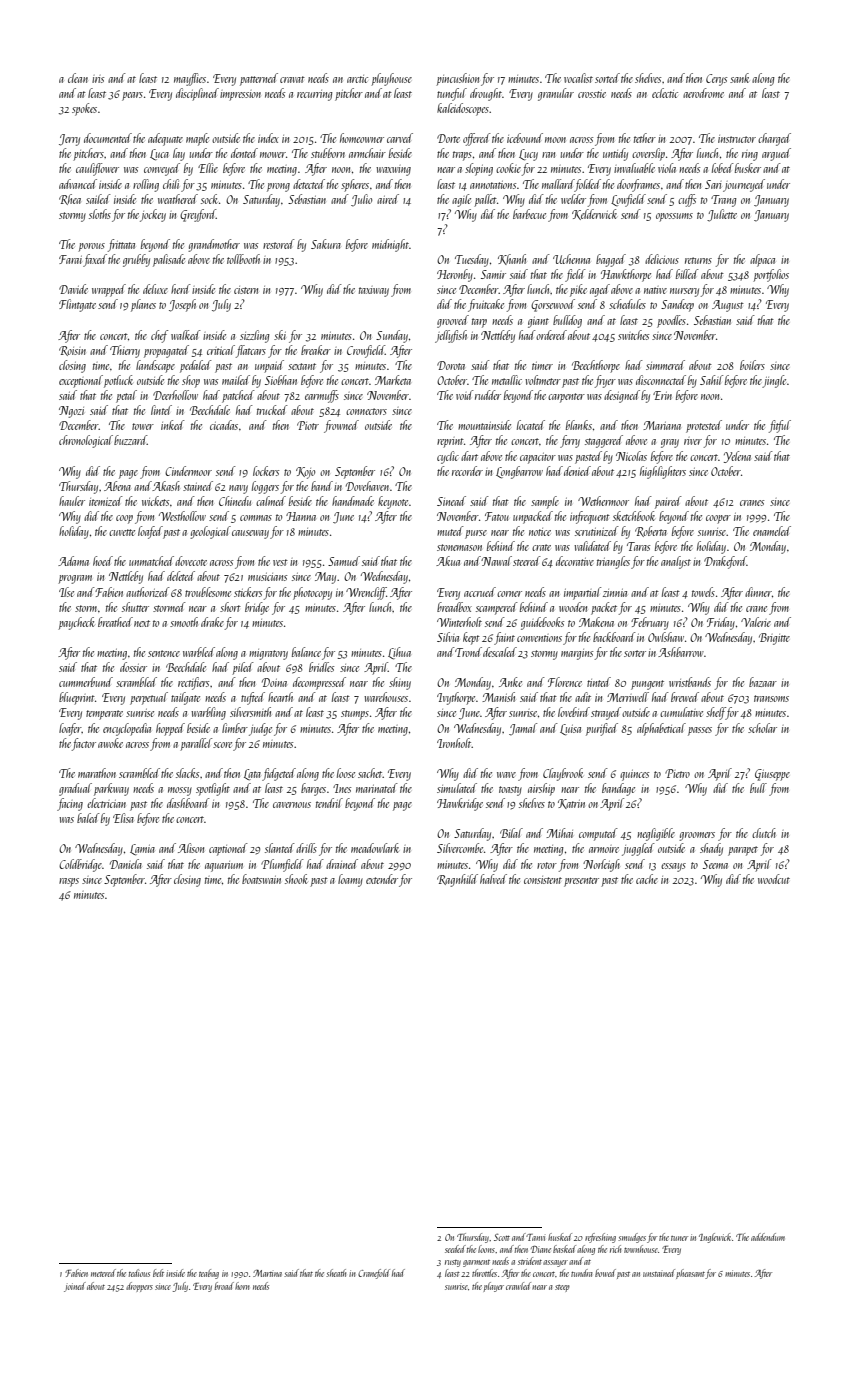 The image size is (849, 1400). Describe the element at coordinates (744, 185) in the image. I see `journeyed` at that location.
